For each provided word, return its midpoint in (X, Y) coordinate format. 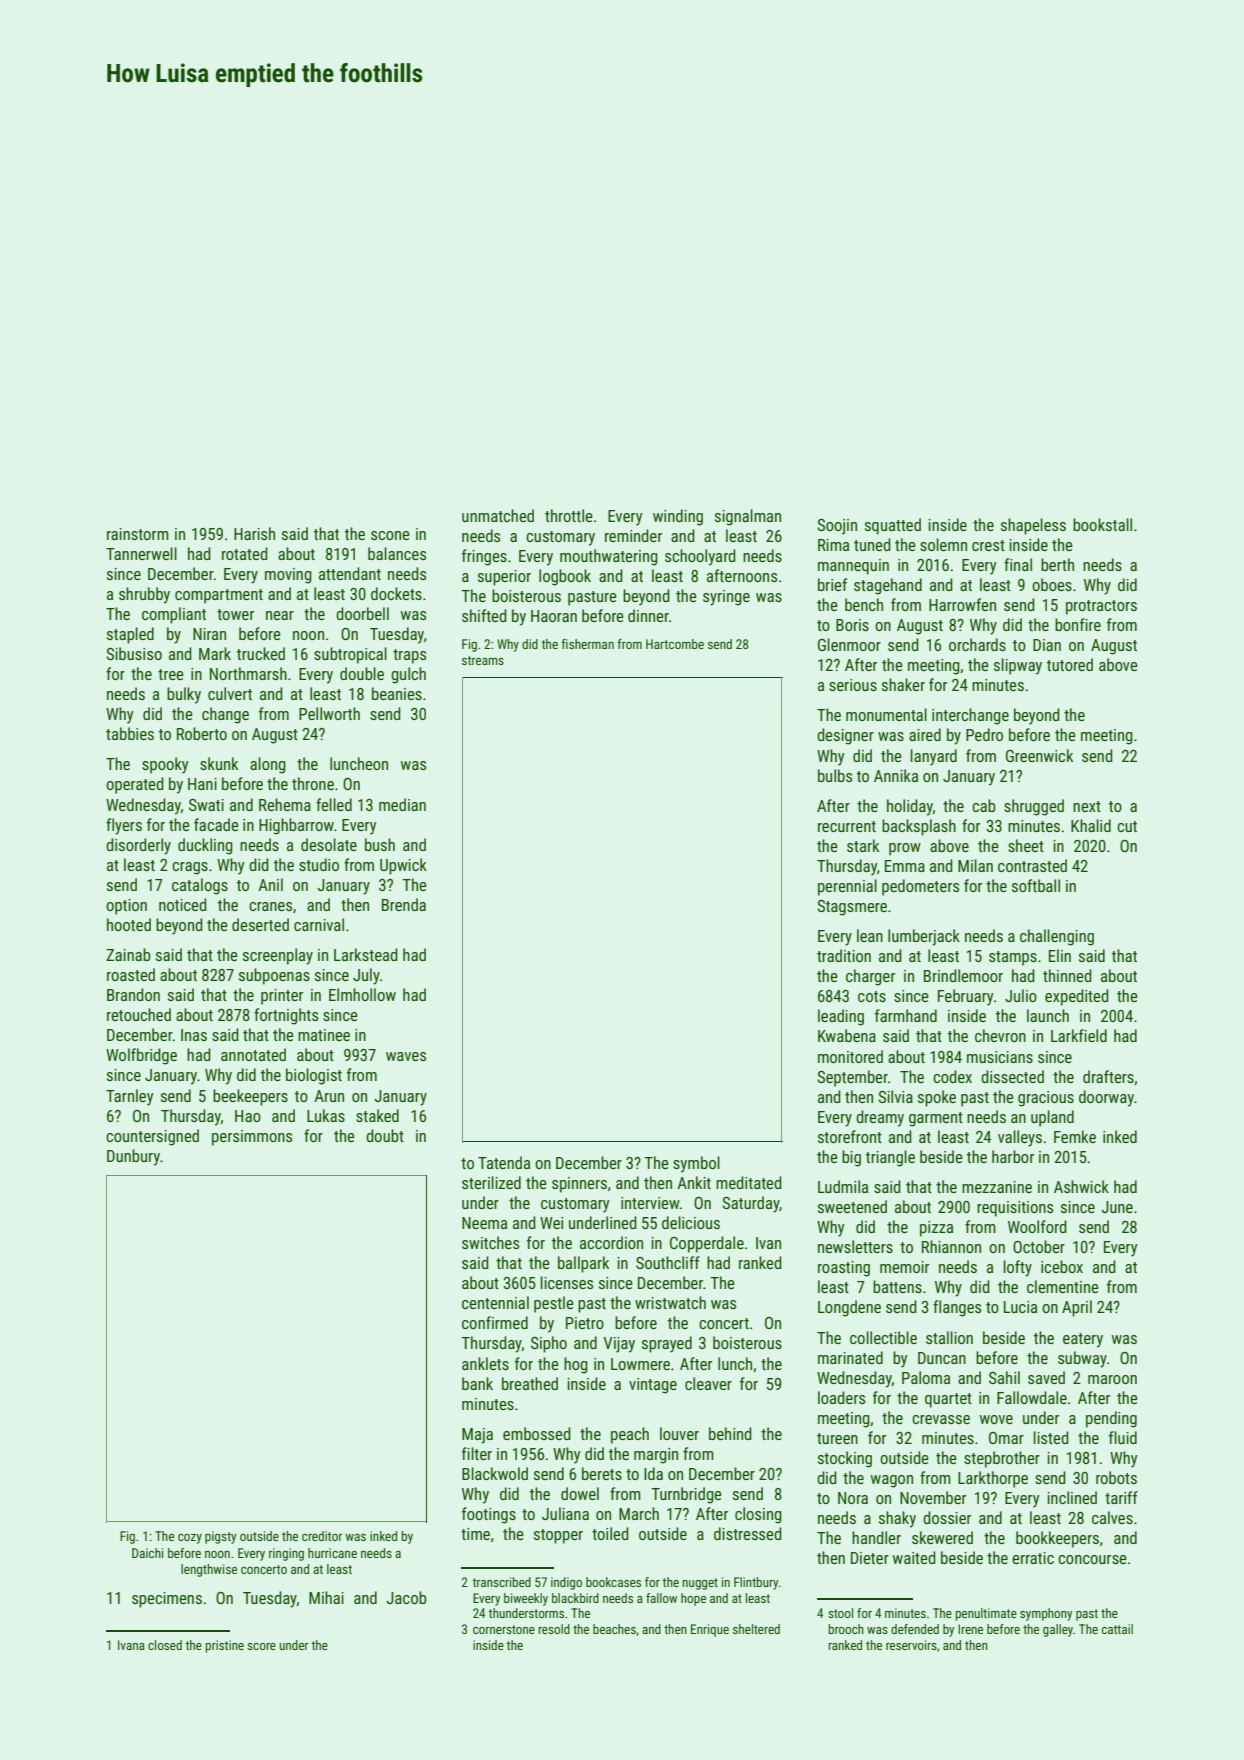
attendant (350, 573)
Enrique (710, 1630)
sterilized (491, 1182)
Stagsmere (852, 908)
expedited (1077, 997)
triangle (890, 1158)
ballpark (583, 1264)
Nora (853, 1498)
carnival (319, 924)
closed (165, 1645)
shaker (903, 684)
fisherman (588, 644)
